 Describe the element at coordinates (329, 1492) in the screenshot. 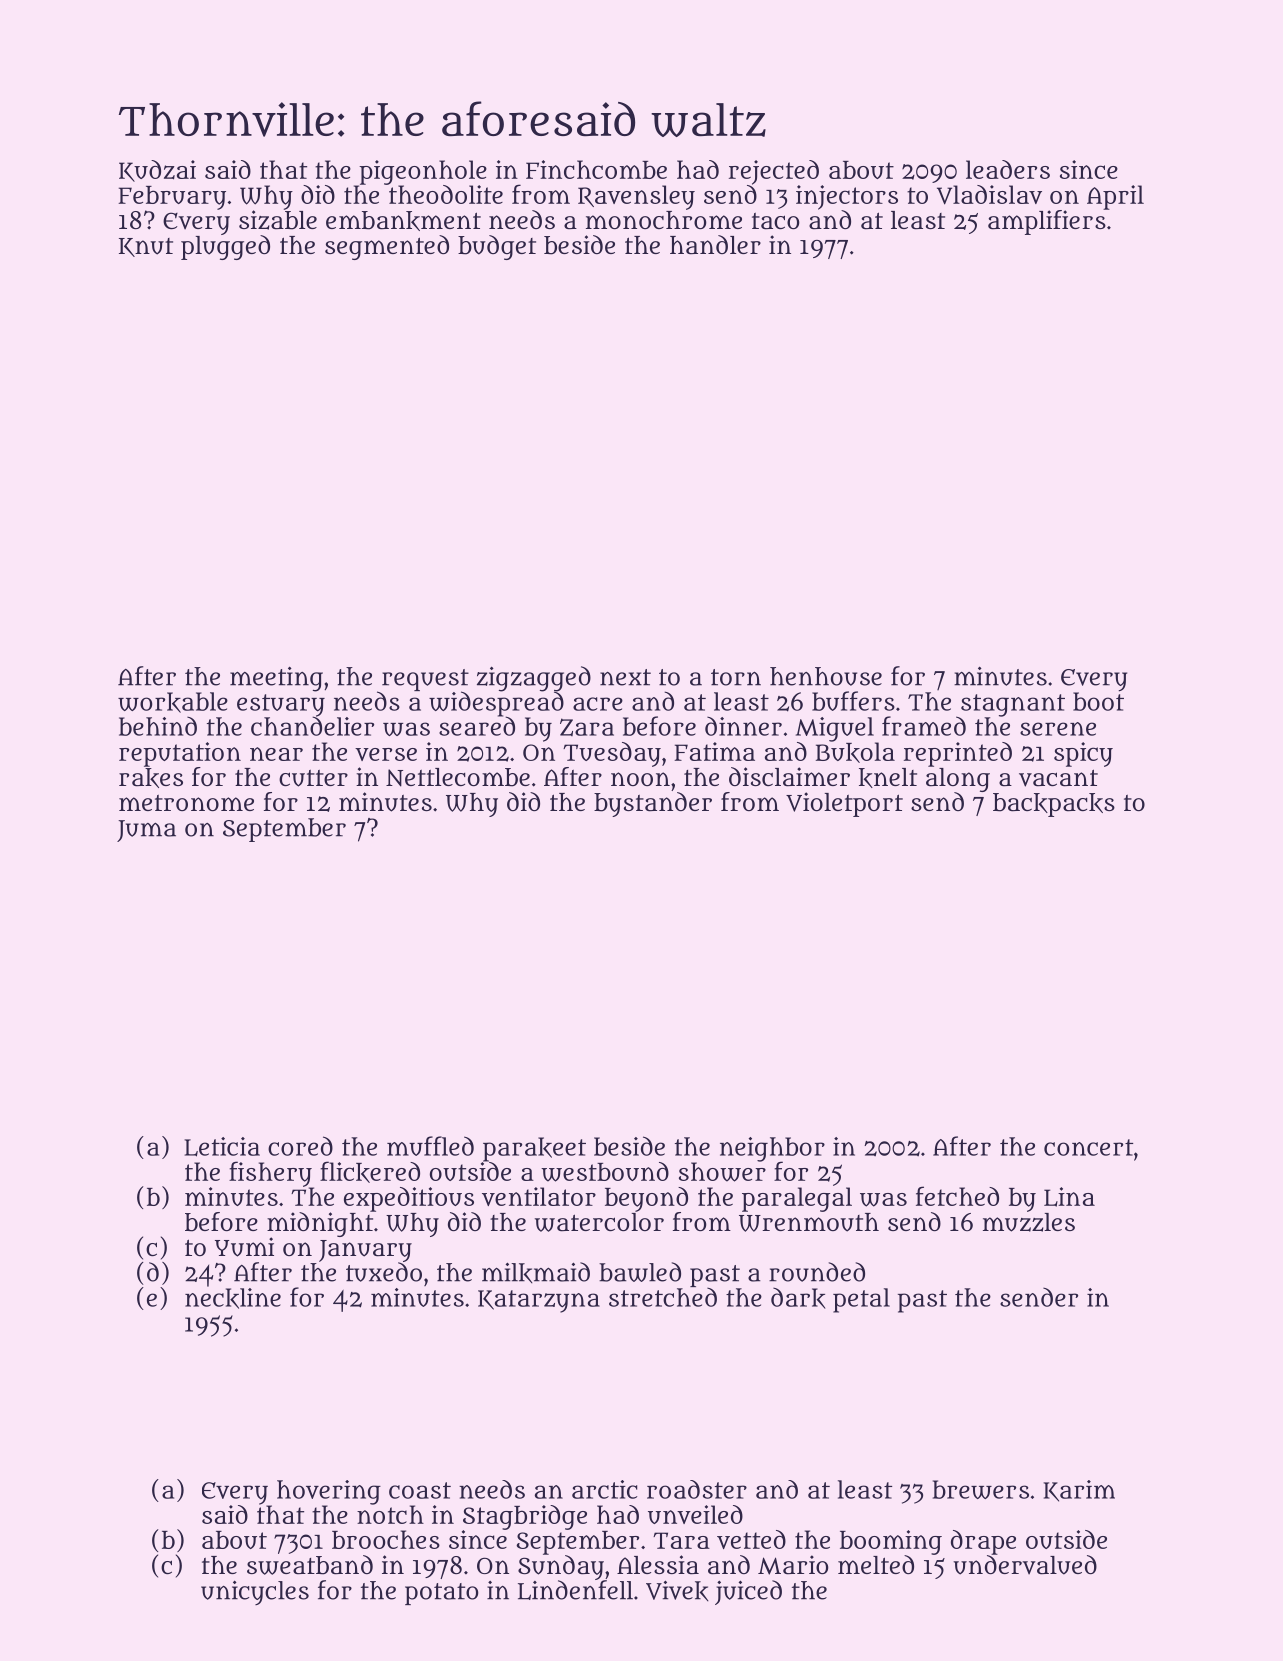

I see `hovering` at that location.
